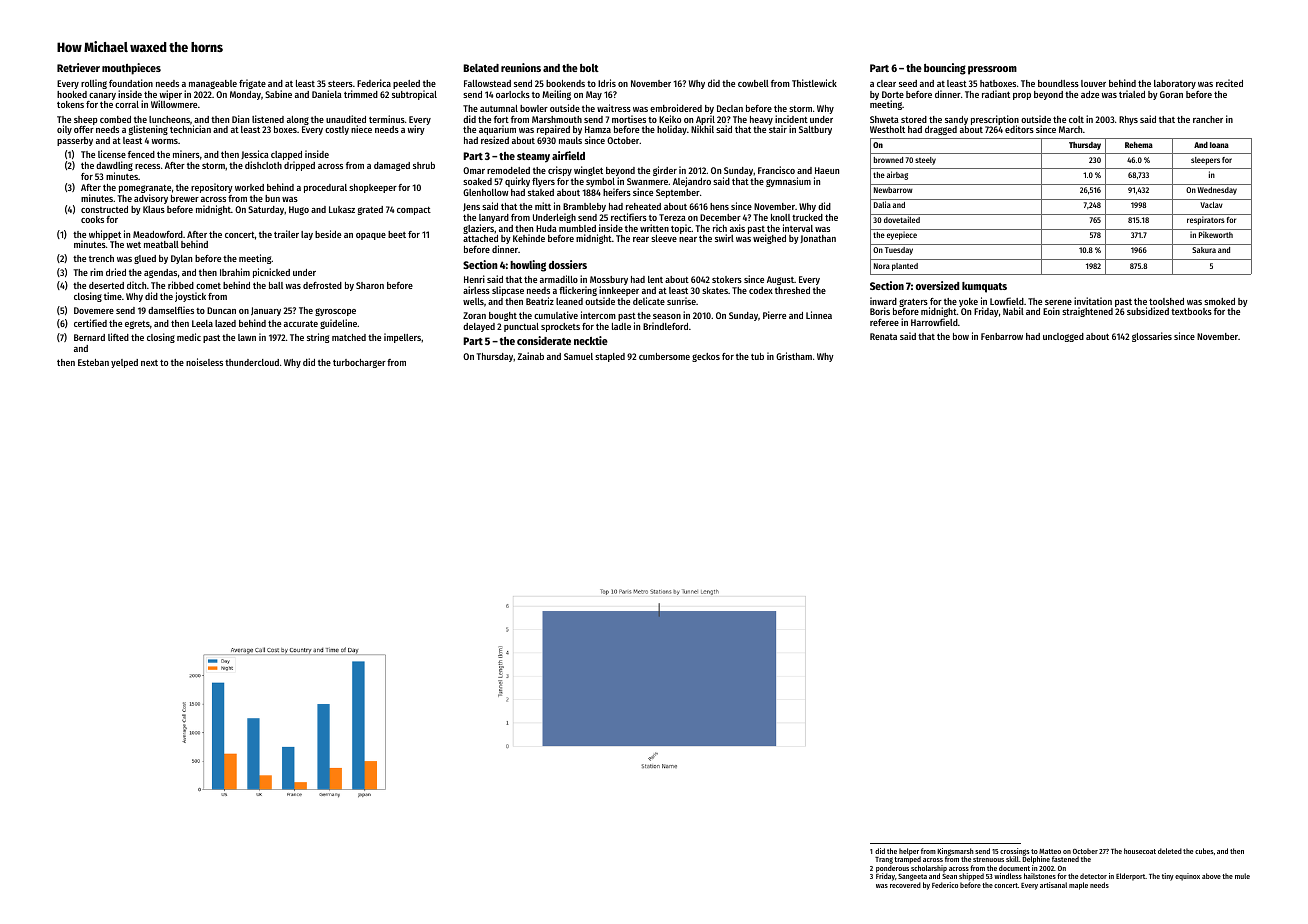  Describe the element at coordinates (665, 326) in the image. I see `Brindleford` at that location.
